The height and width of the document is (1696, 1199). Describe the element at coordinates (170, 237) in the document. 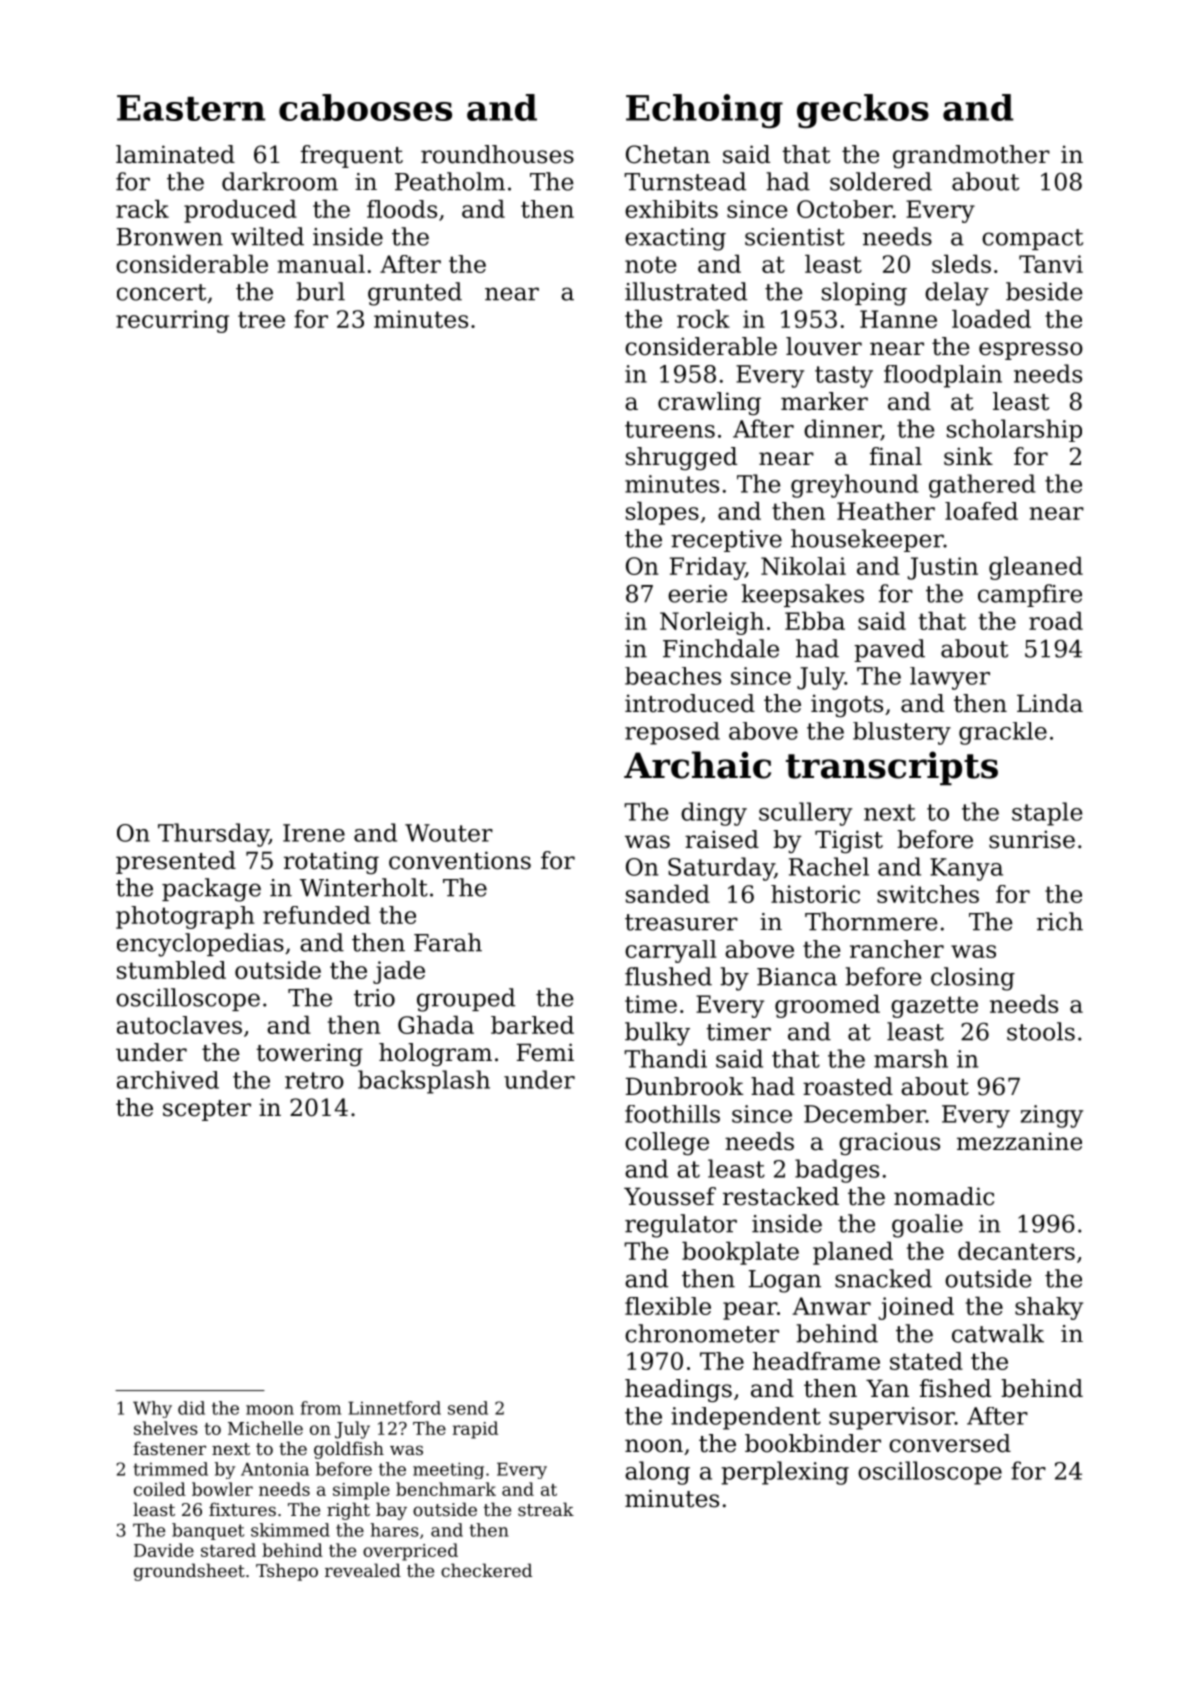

I see `Bronwen` at that location.
